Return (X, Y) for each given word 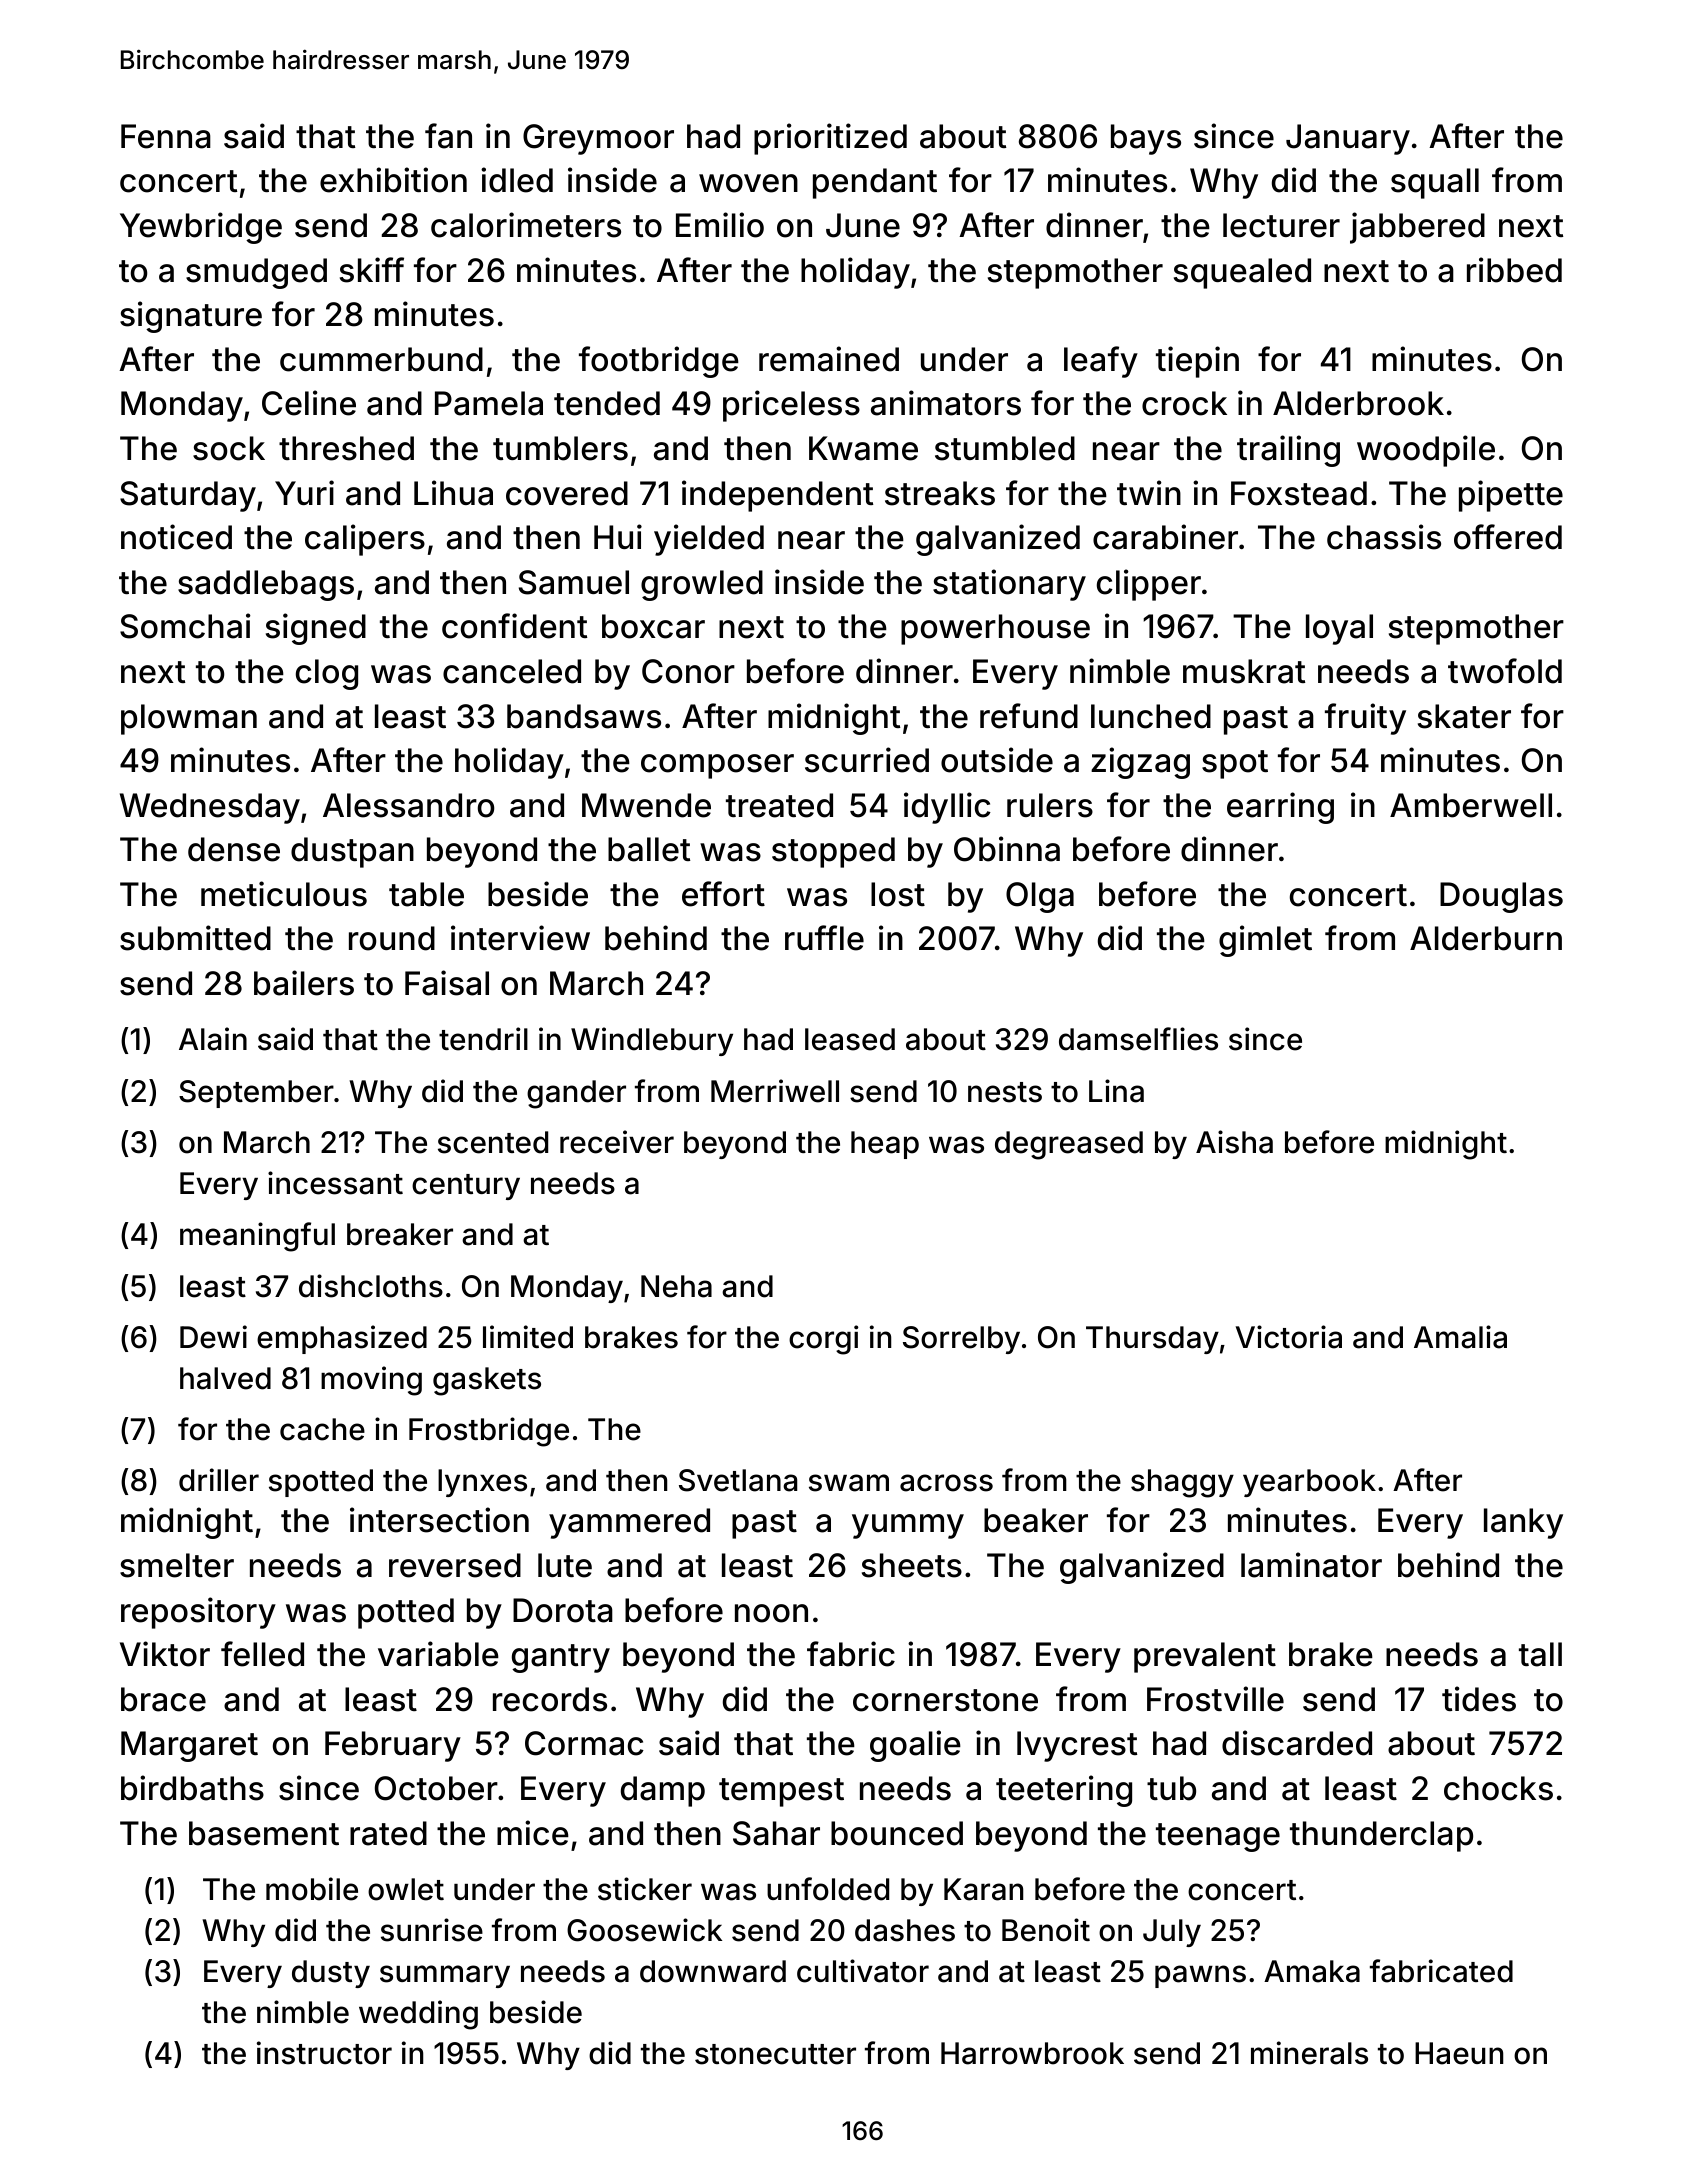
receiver (617, 1142)
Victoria (1289, 1337)
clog (327, 674)
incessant (335, 1183)
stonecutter (775, 2054)
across (946, 1483)
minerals (1309, 2053)
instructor (324, 2053)
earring (1280, 808)
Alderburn (1486, 938)
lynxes (482, 1483)
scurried (867, 760)
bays (1146, 139)
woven (748, 183)
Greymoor (598, 139)
